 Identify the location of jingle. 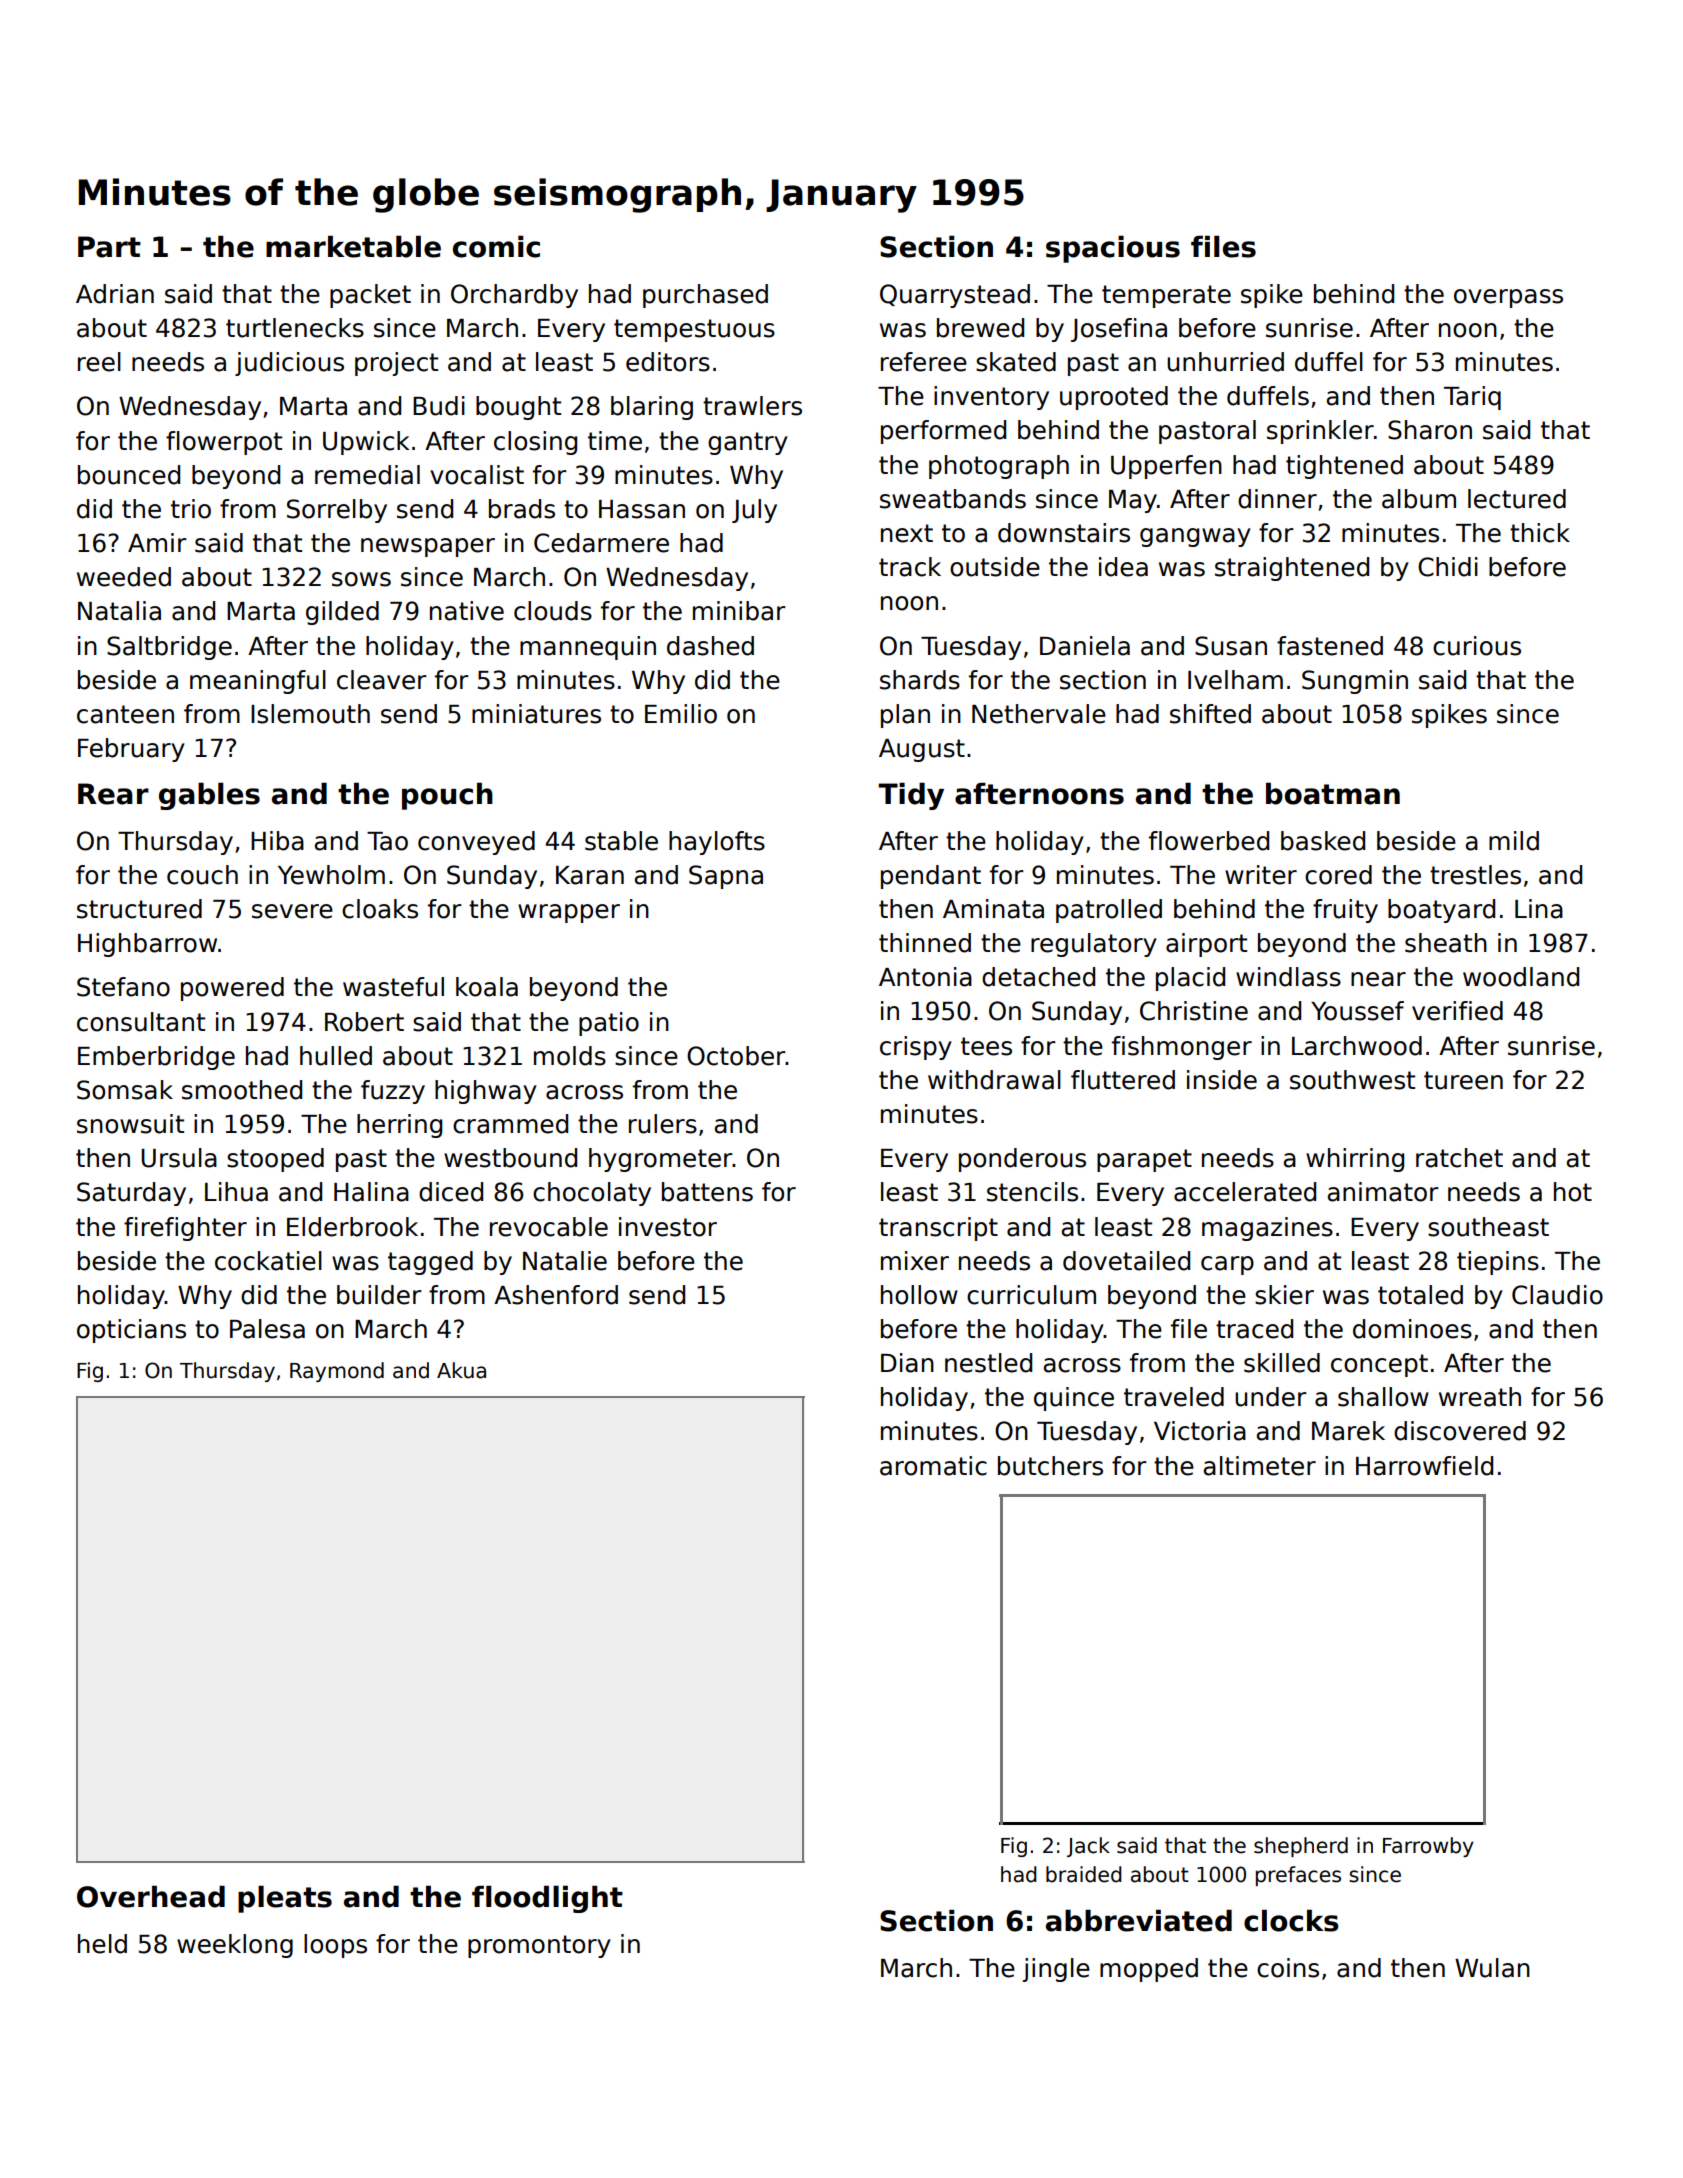
(1056, 1970).
